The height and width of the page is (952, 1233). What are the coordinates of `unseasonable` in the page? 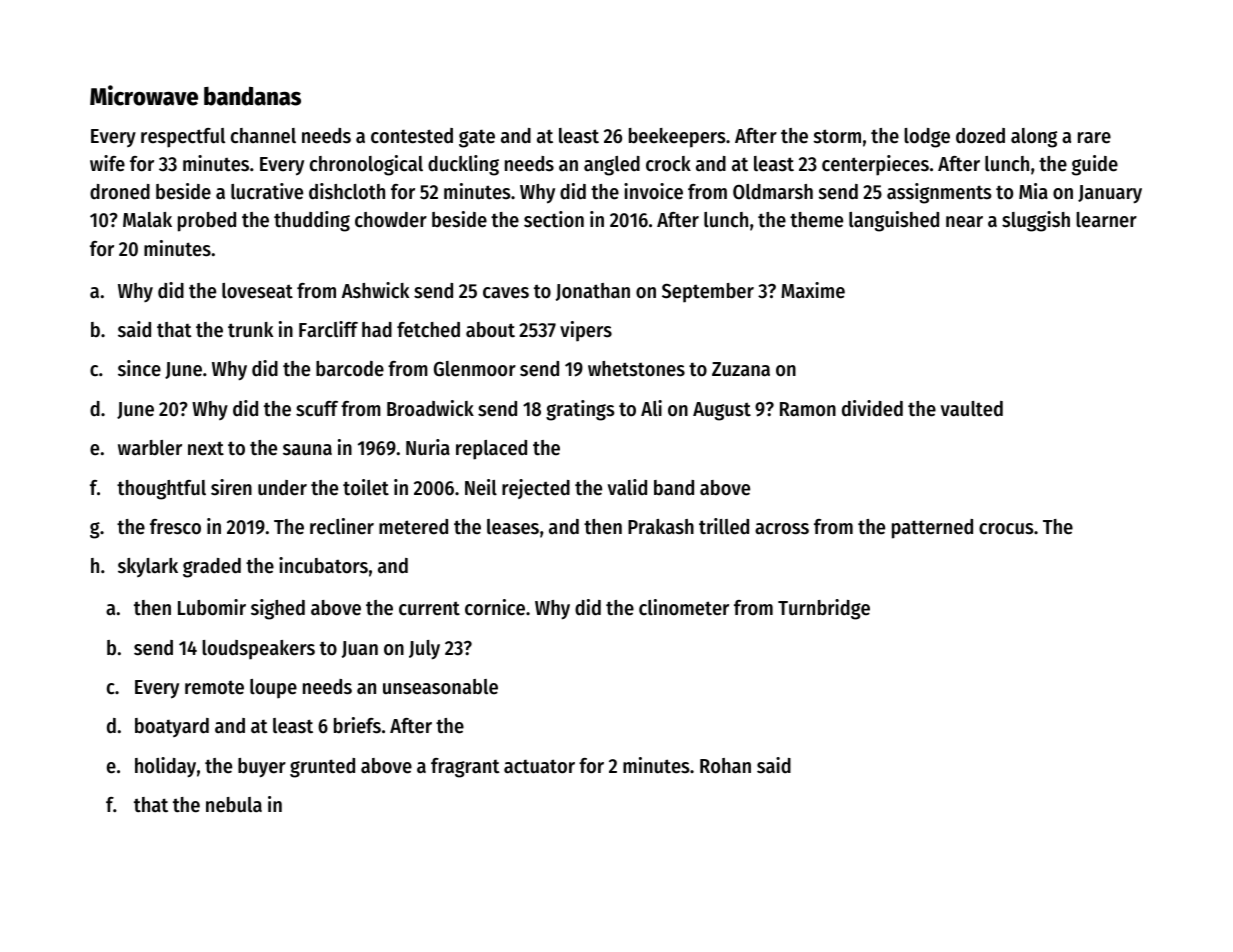 It's located at (440, 687).
